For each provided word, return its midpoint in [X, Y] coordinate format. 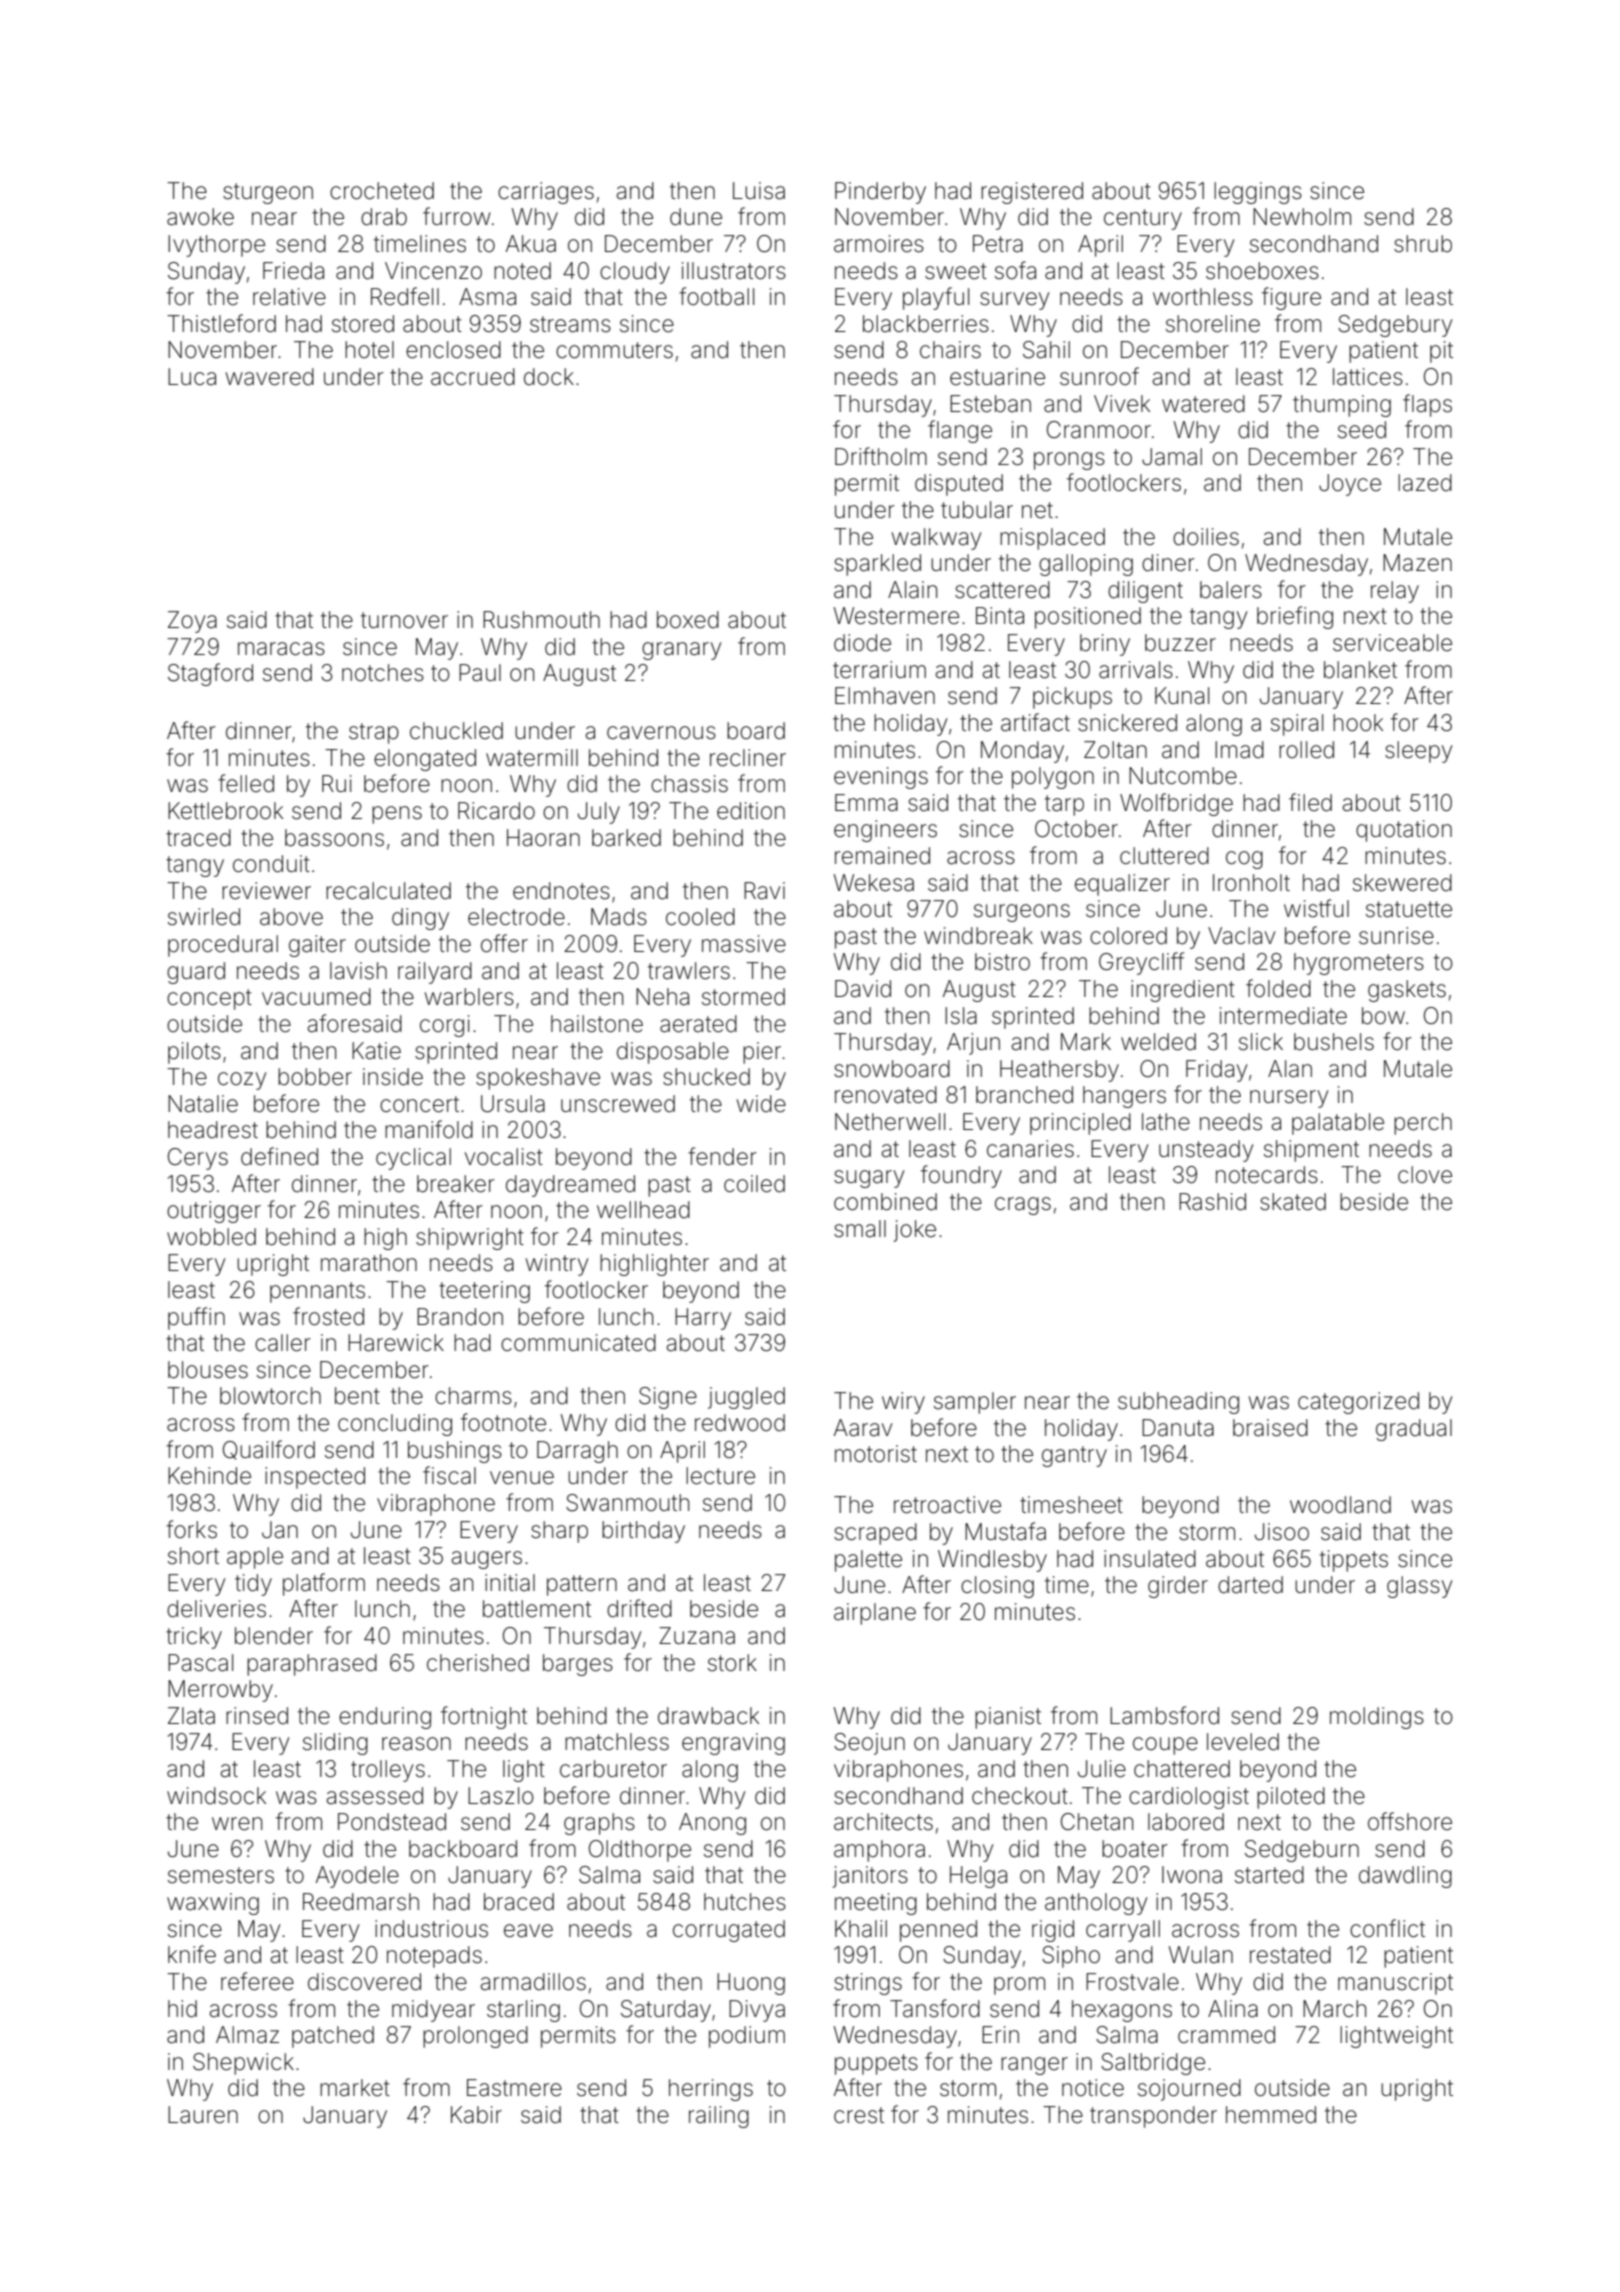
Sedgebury [1395, 326]
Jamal [1172, 457]
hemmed [1271, 2115]
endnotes [561, 891]
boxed [688, 620]
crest [859, 2115]
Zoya [192, 622]
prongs [1069, 461]
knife [192, 1954]
